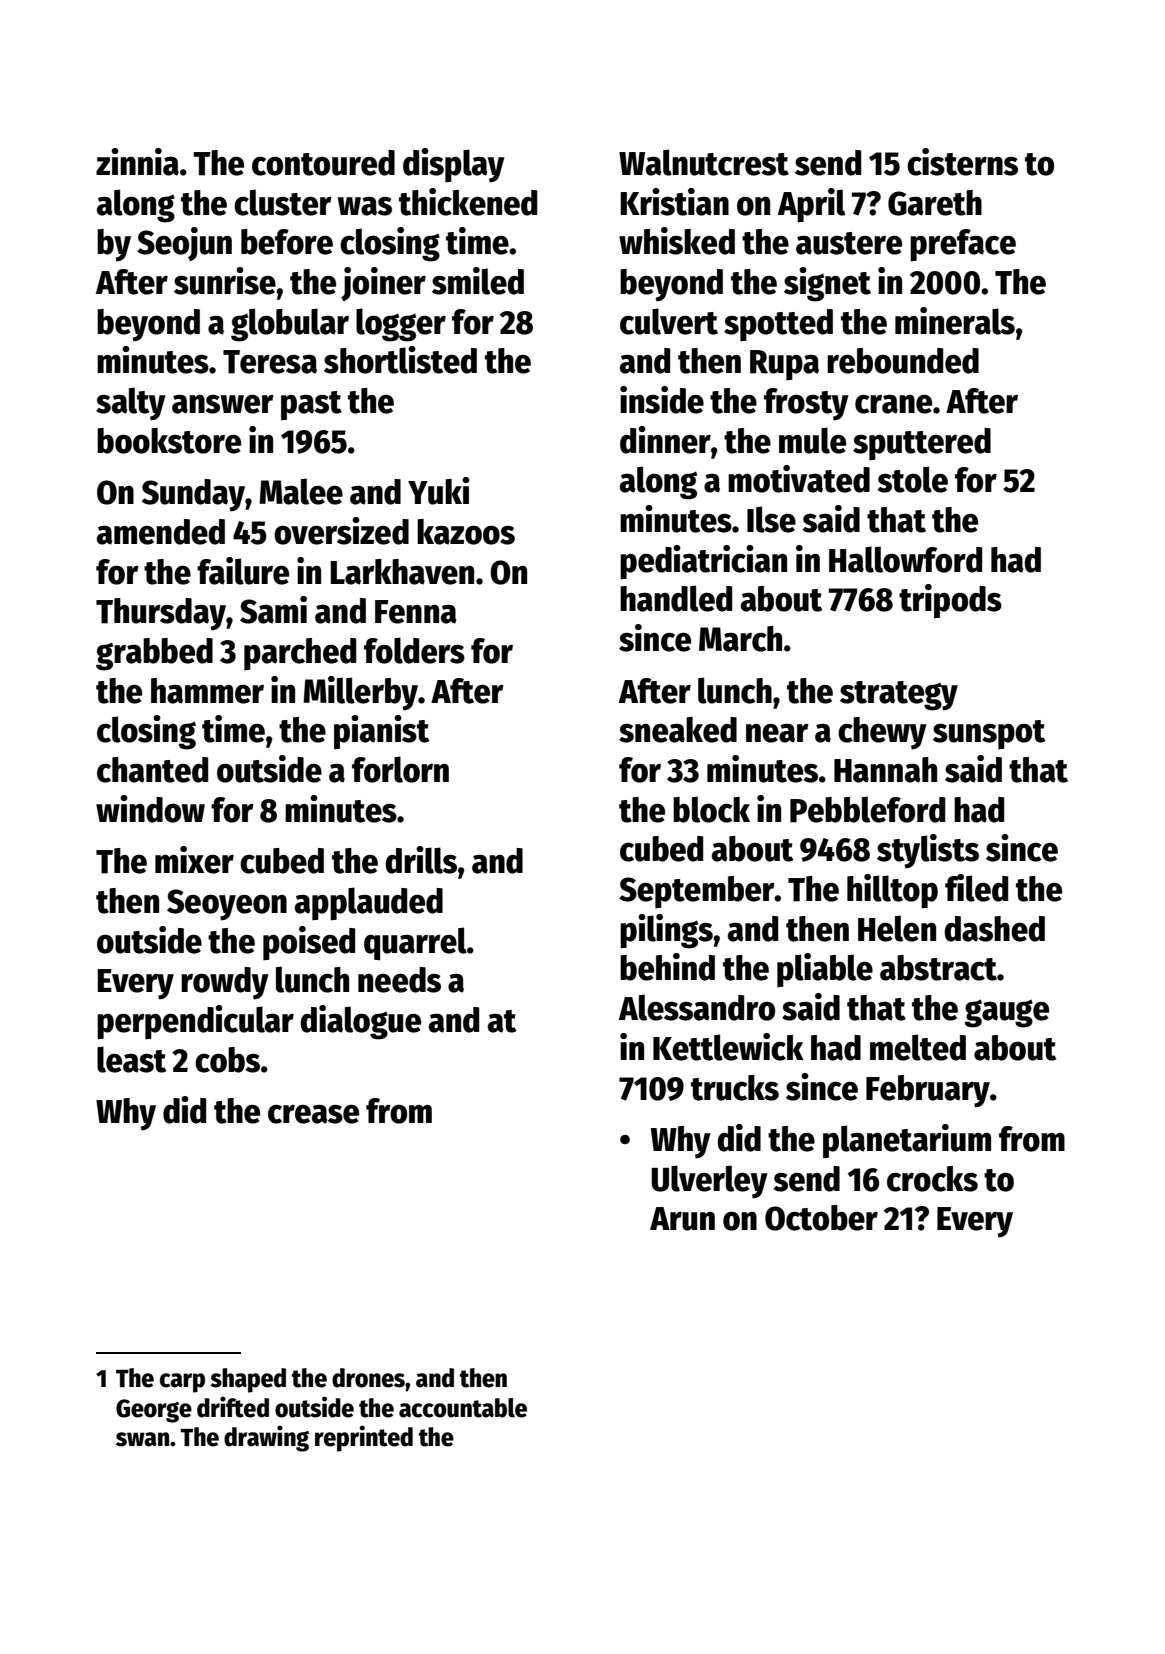  What do you see at coordinates (728, 1047) in the page?
I see `Kettlewick` at bounding box center [728, 1047].
